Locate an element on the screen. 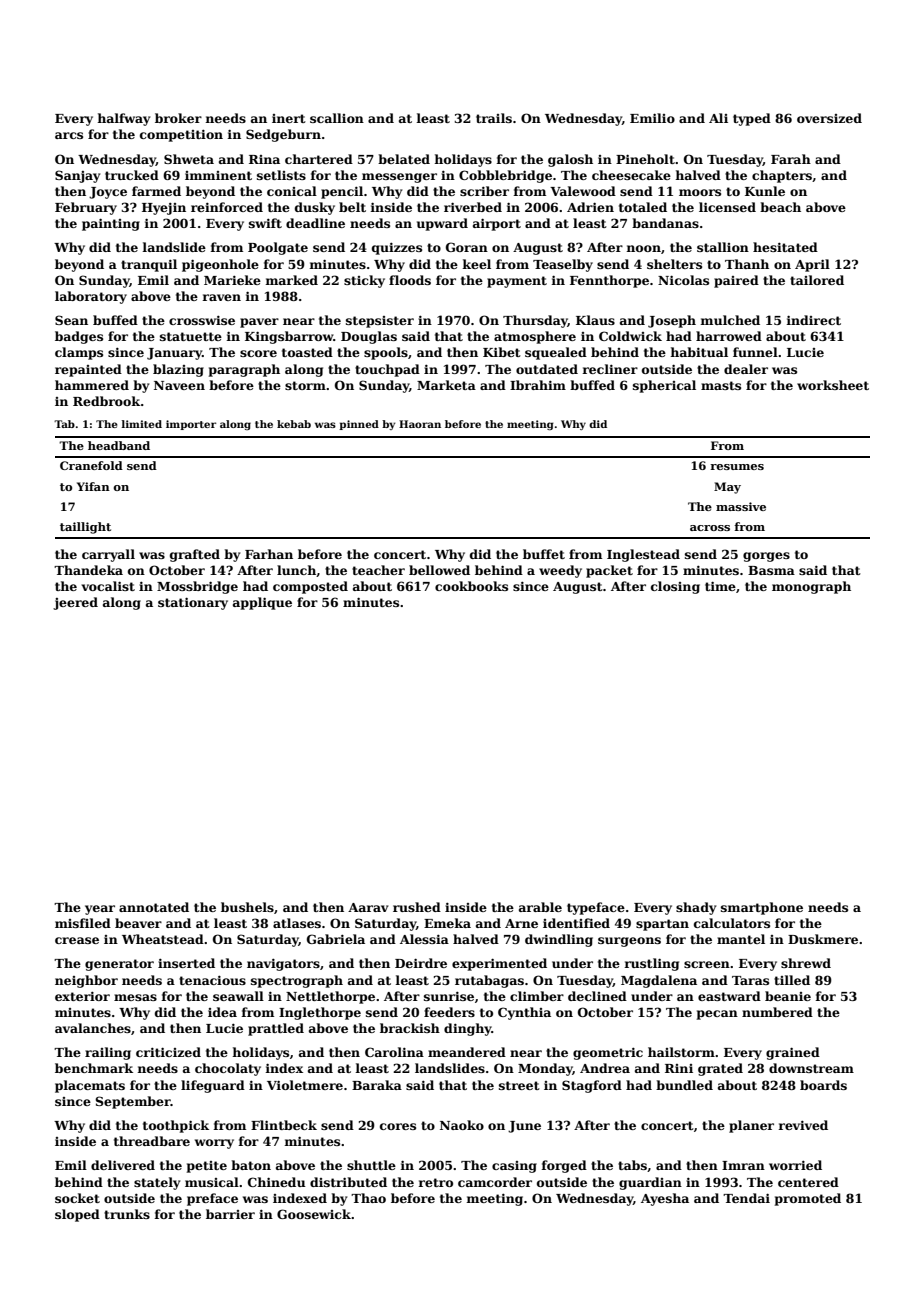 This screenshot has width=924, height=1308. annotated is located at coordinates (154, 907).
